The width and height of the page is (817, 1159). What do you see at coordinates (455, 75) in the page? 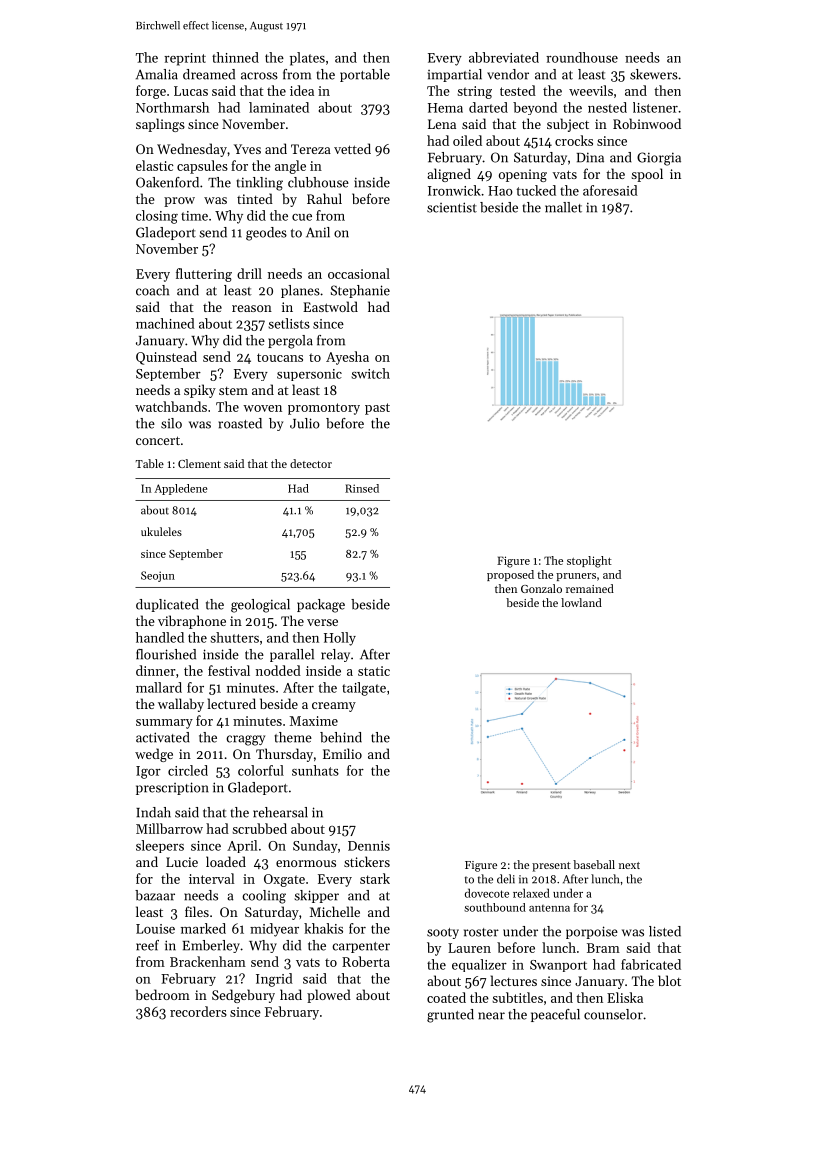
I see `impartial` at bounding box center [455, 75].
